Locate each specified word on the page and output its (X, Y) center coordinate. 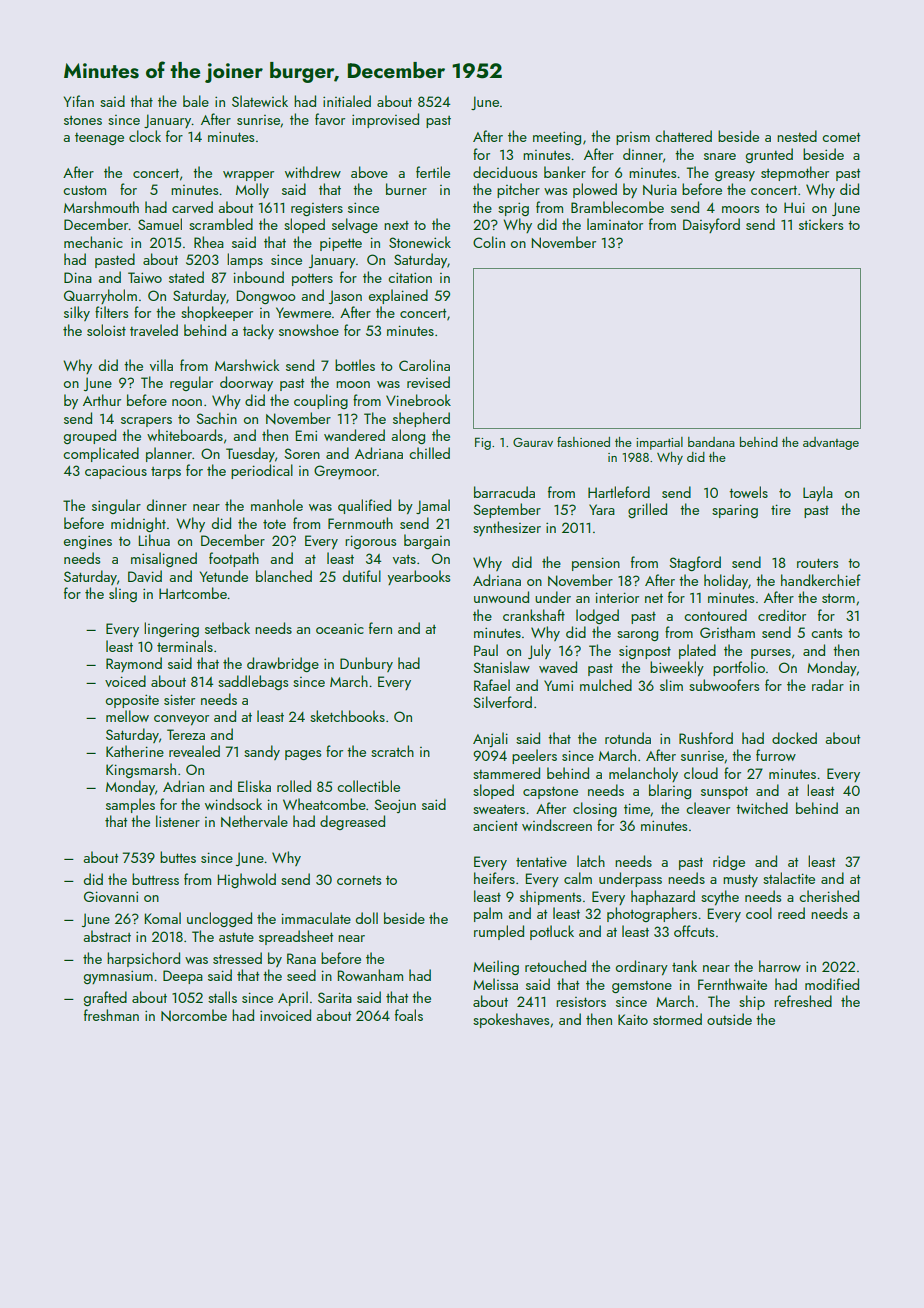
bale (196, 101)
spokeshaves (511, 1020)
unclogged (219, 919)
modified (832, 984)
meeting (557, 138)
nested (797, 136)
